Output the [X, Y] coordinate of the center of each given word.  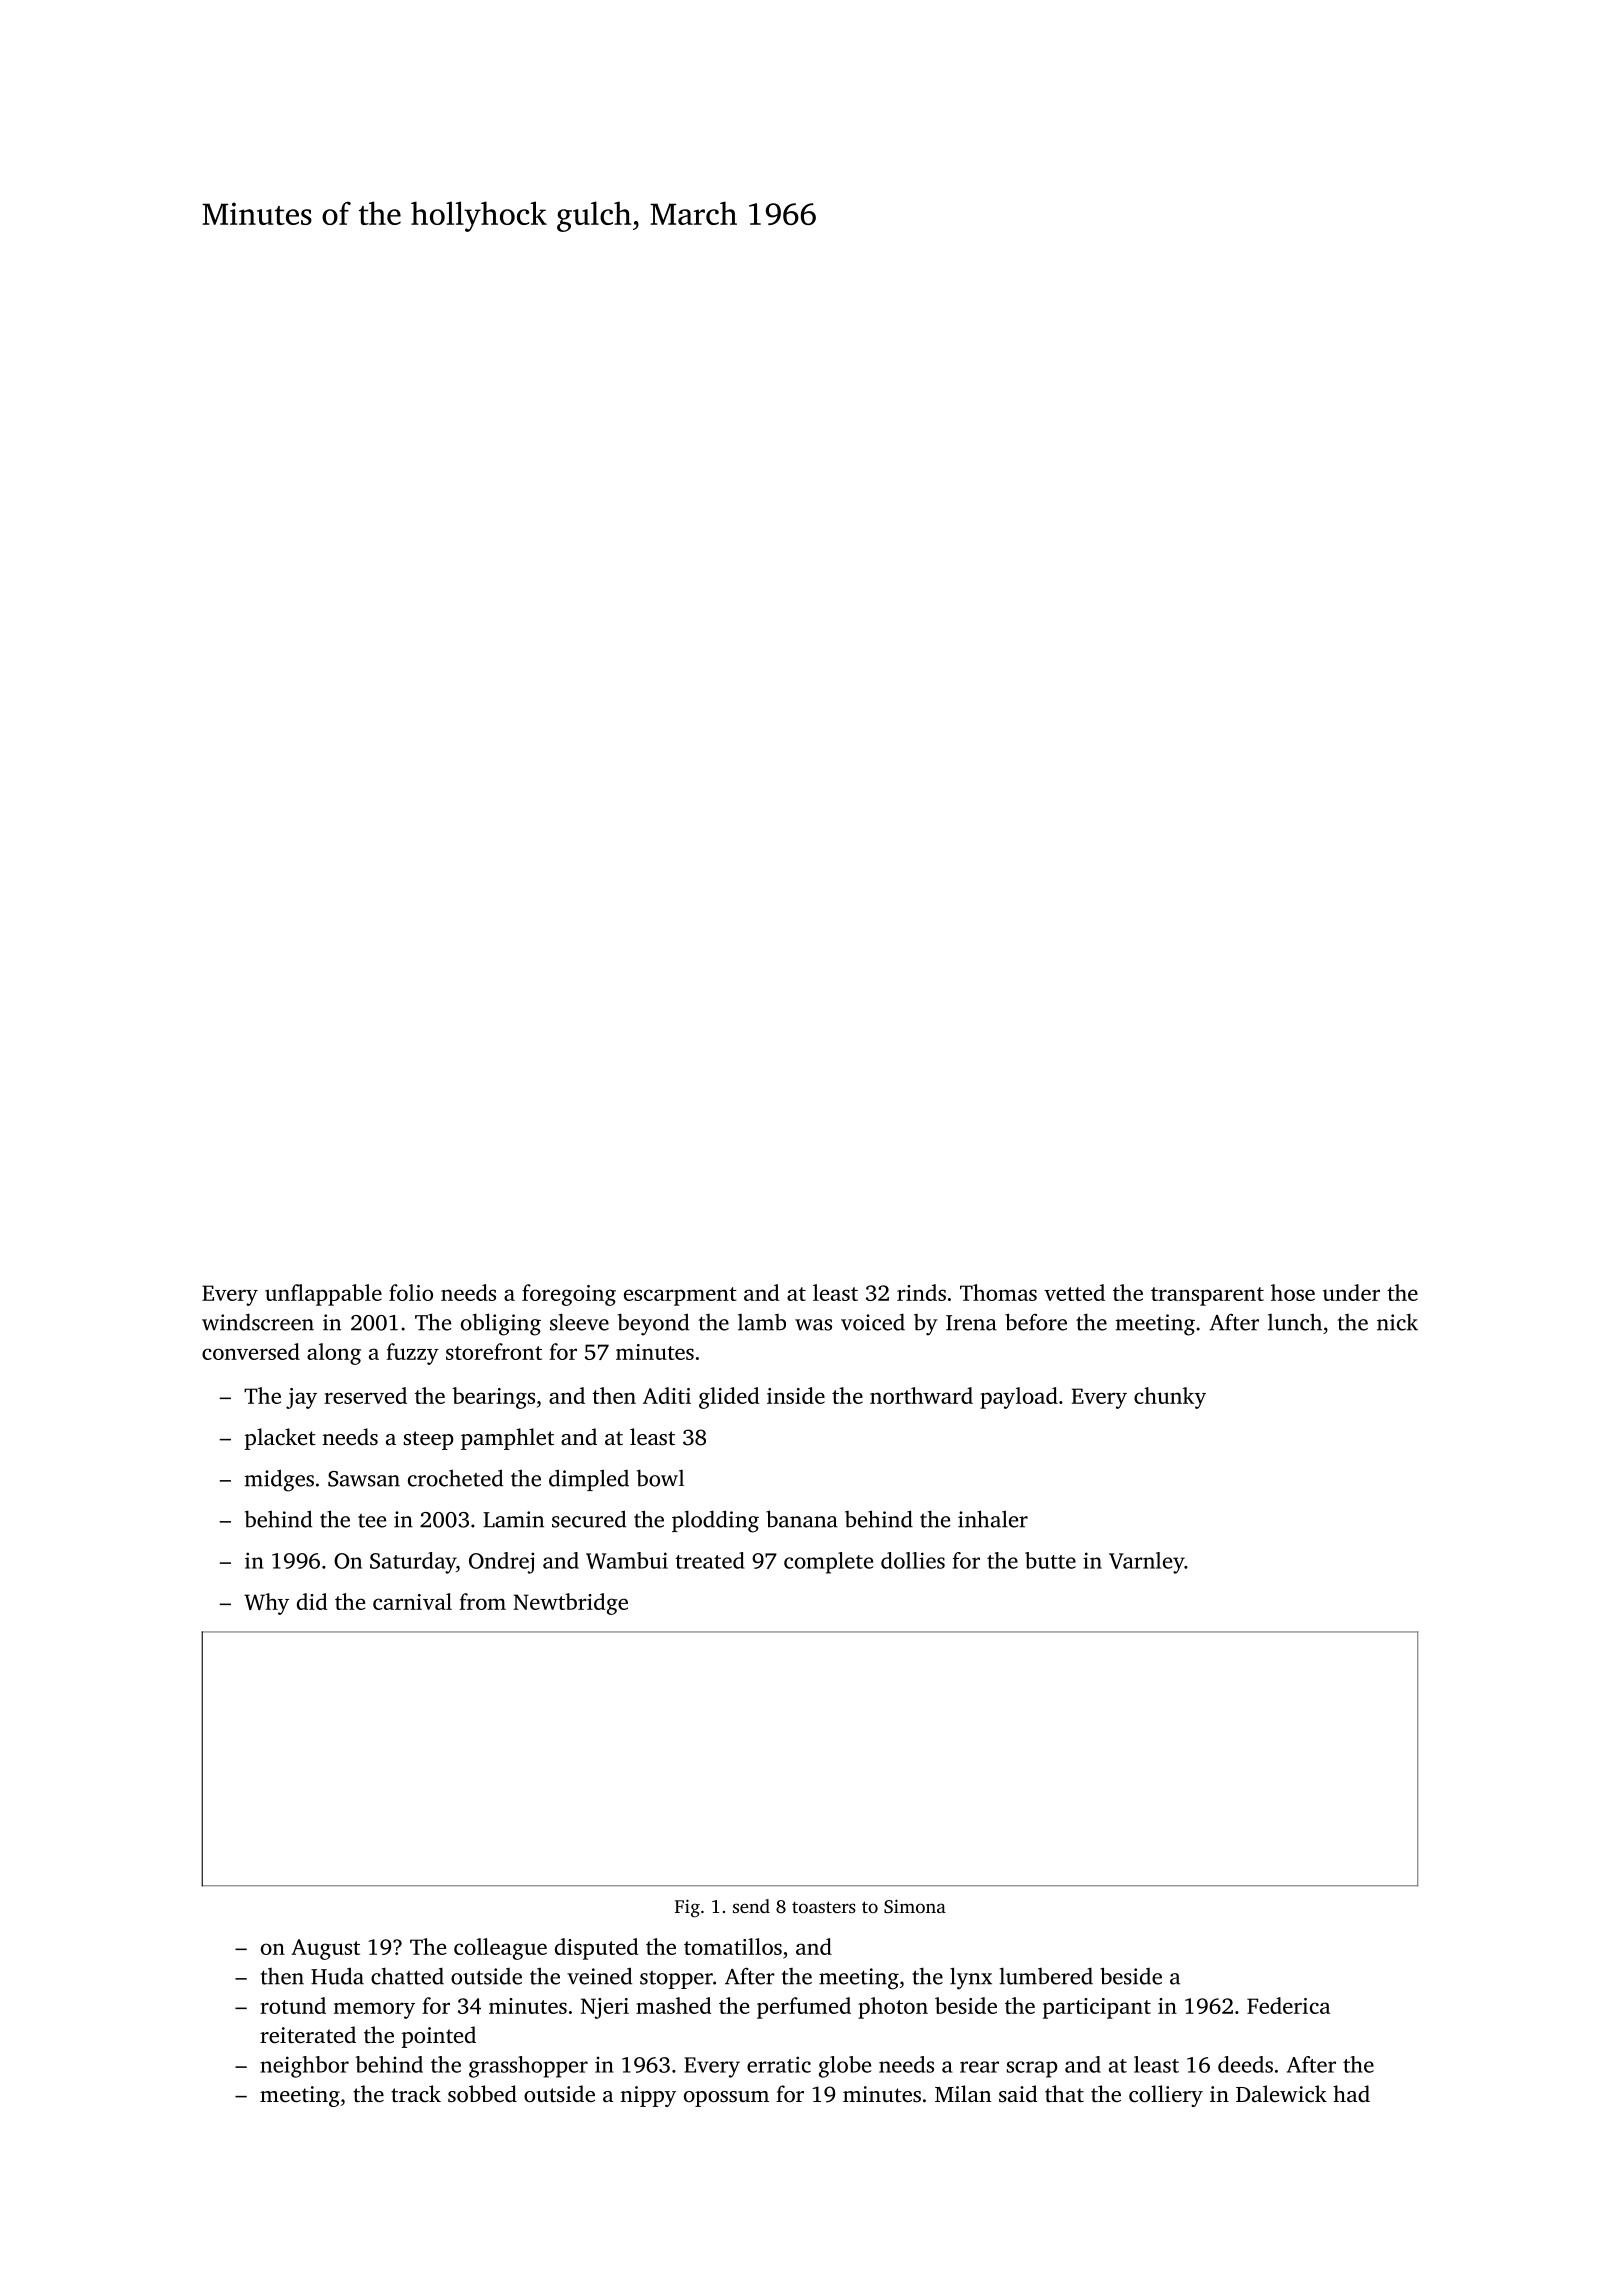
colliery [1166, 2096]
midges [279, 1480]
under [1351, 1292]
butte [1050, 1560]
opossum [726, 2099]
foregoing [569, 1295]
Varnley [1147, 1563]
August [325, 1949]
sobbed [482, 2094]
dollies [913, 1560]
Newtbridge [570, 1604]
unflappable [323, 1295]
